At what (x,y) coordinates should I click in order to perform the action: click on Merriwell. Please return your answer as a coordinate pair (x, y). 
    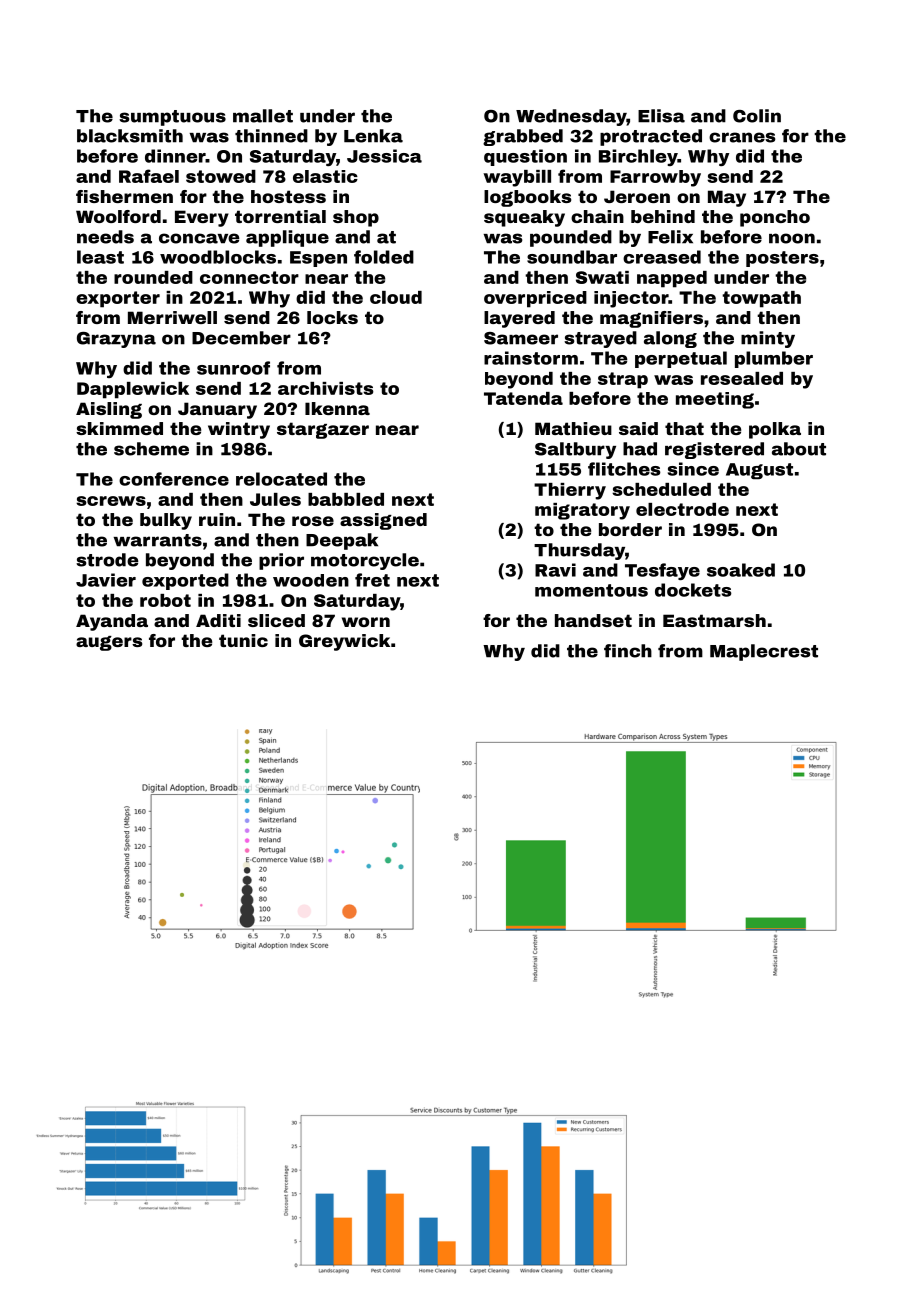
    Looking at the image, I should click on (172, 317).
